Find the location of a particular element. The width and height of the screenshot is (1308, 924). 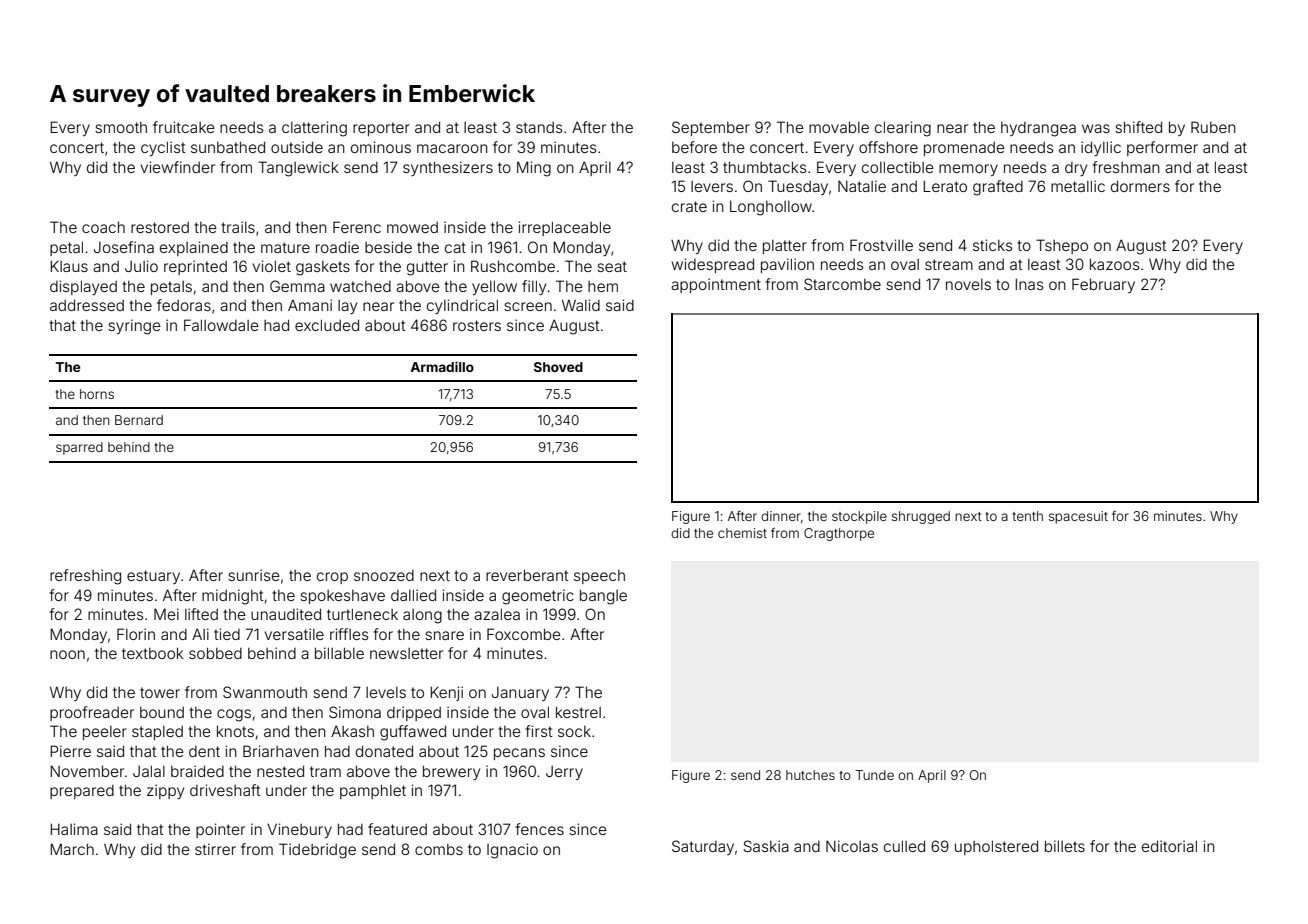

zippy is located at coordinates (165, 791).
